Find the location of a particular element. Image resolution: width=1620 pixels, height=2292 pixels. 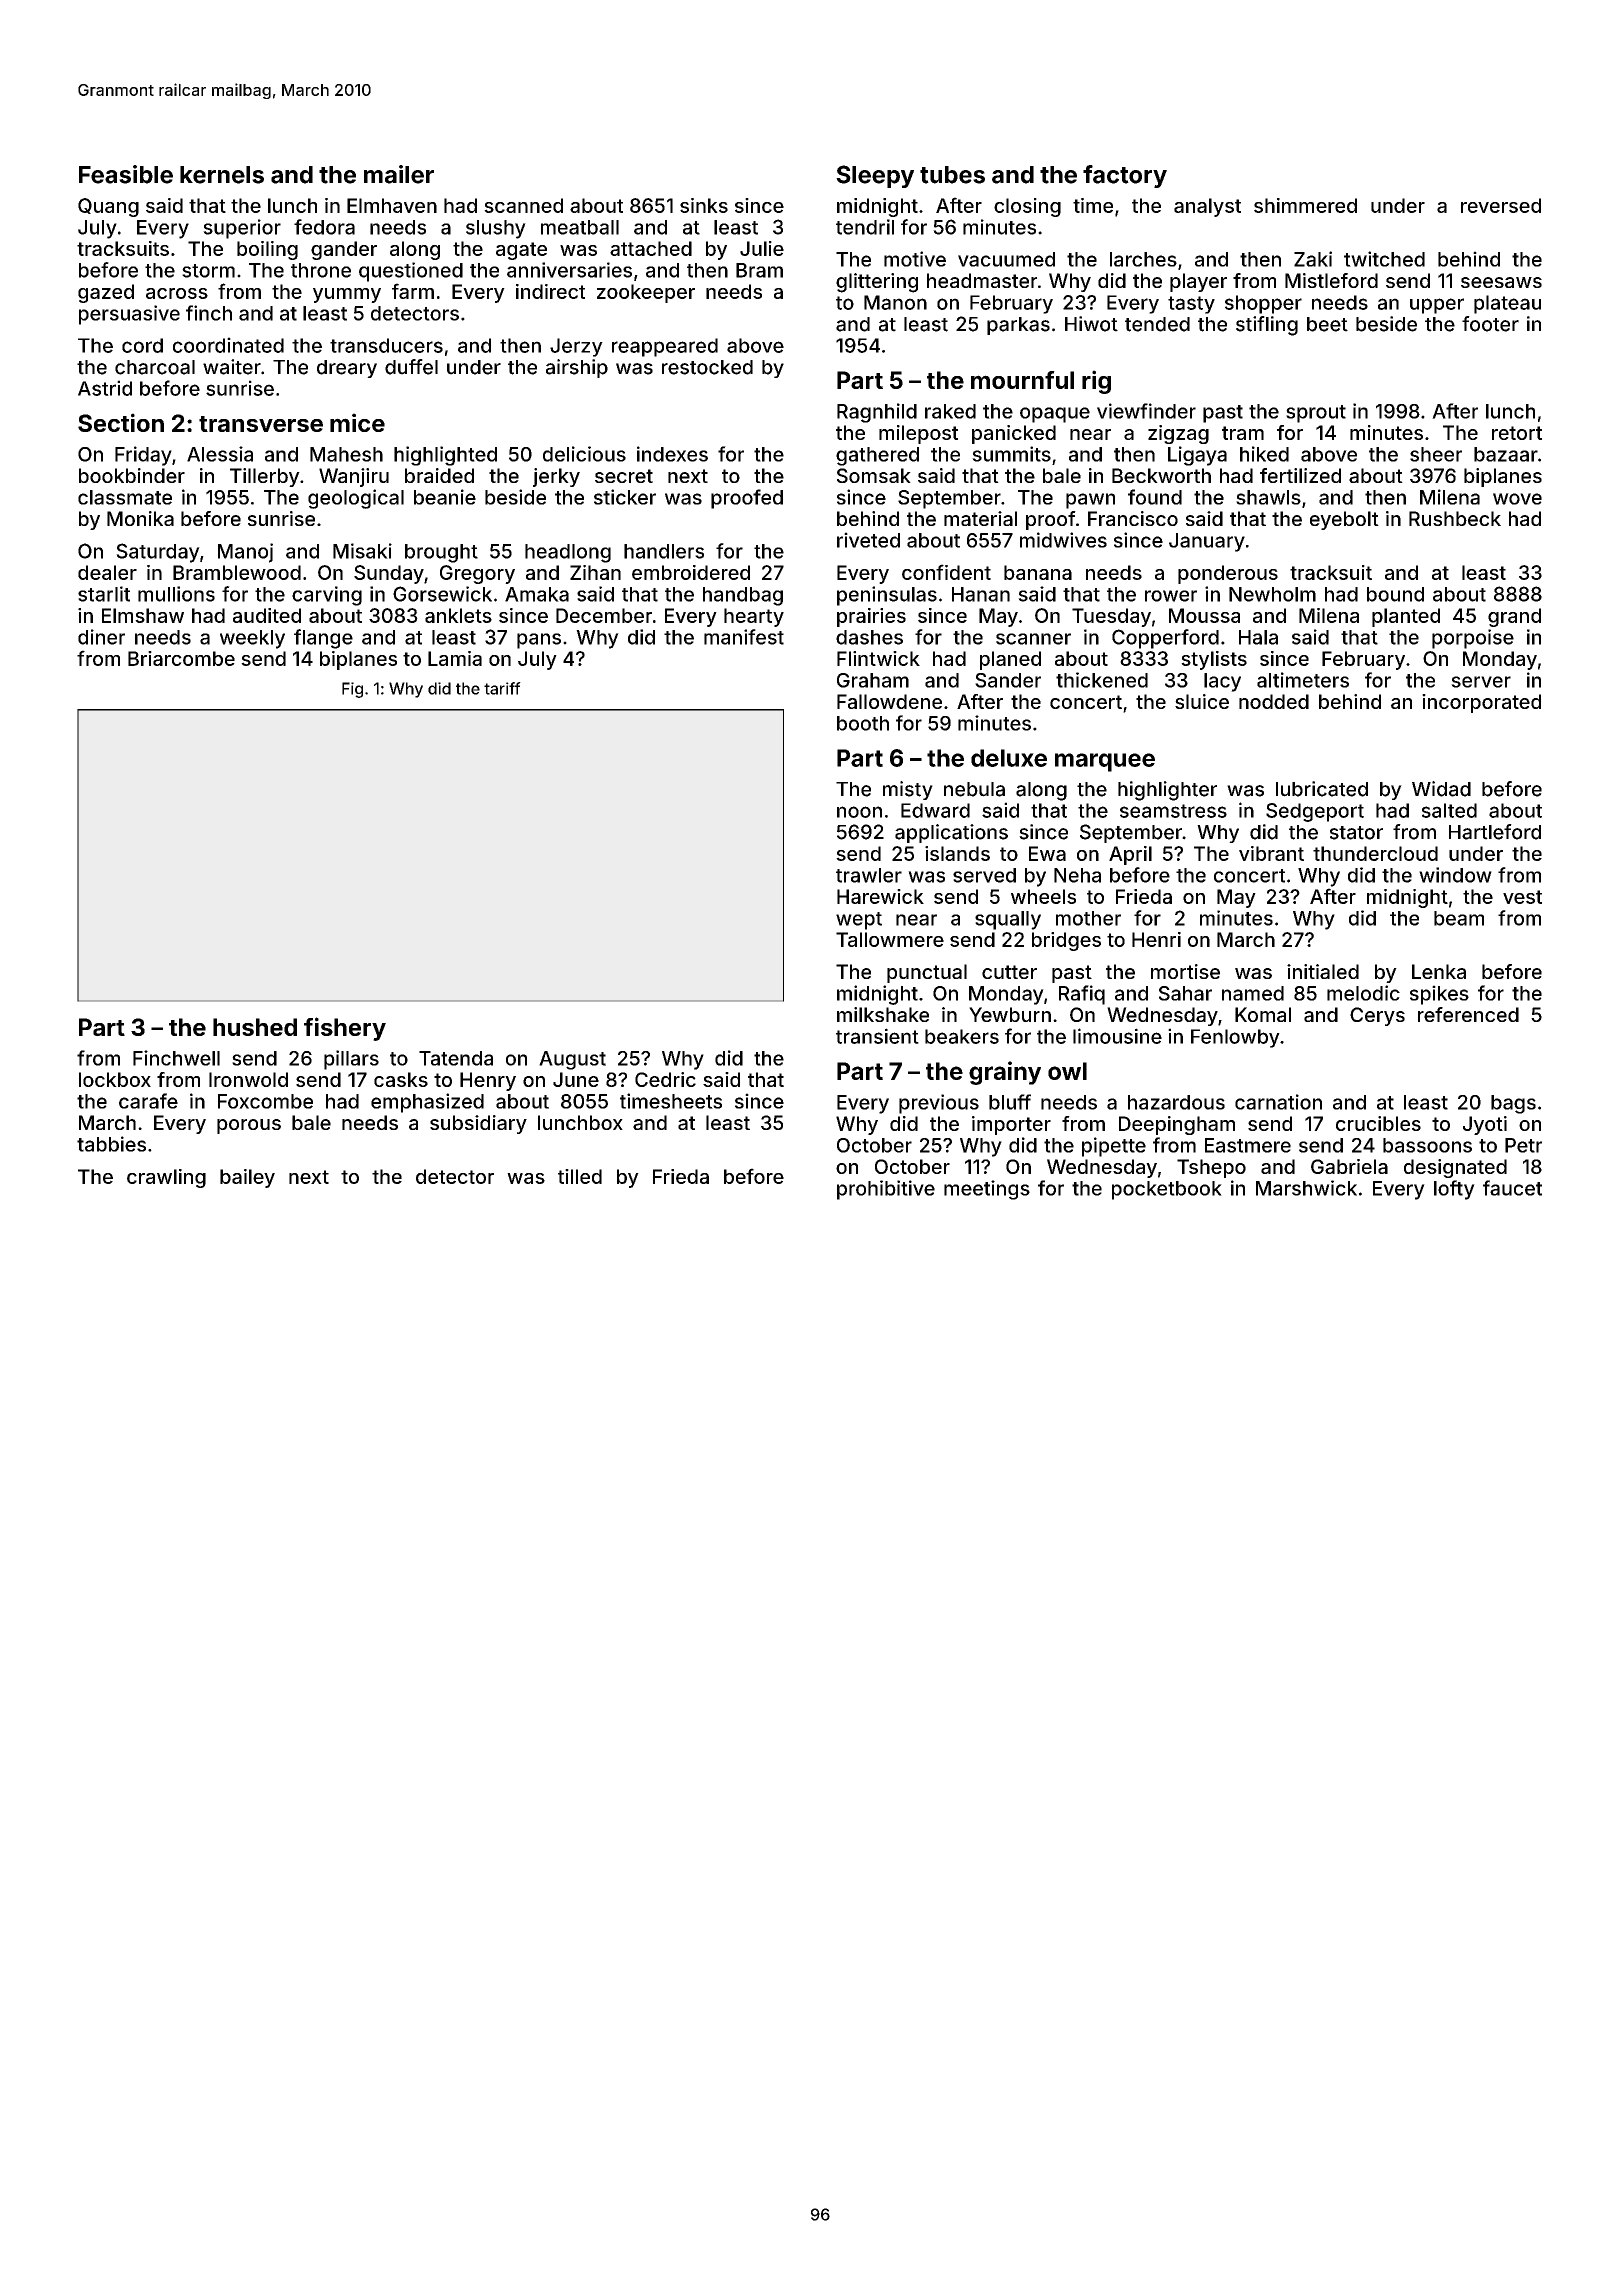

crawling is located at coordinates (166, 1178).
